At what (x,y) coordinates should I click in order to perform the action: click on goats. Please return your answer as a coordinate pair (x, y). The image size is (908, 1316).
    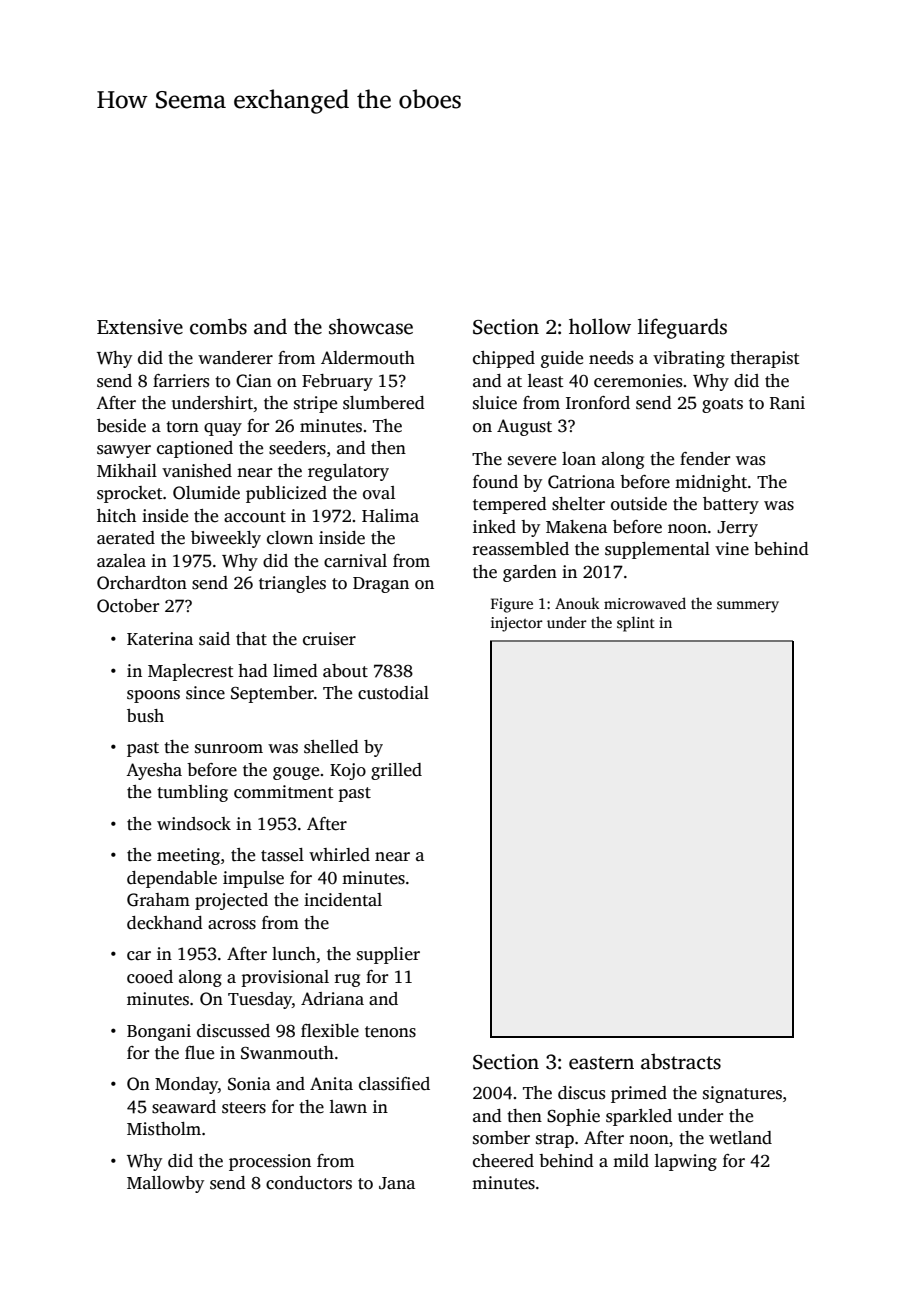
    Looking at the image, I should click on (722, 405).
